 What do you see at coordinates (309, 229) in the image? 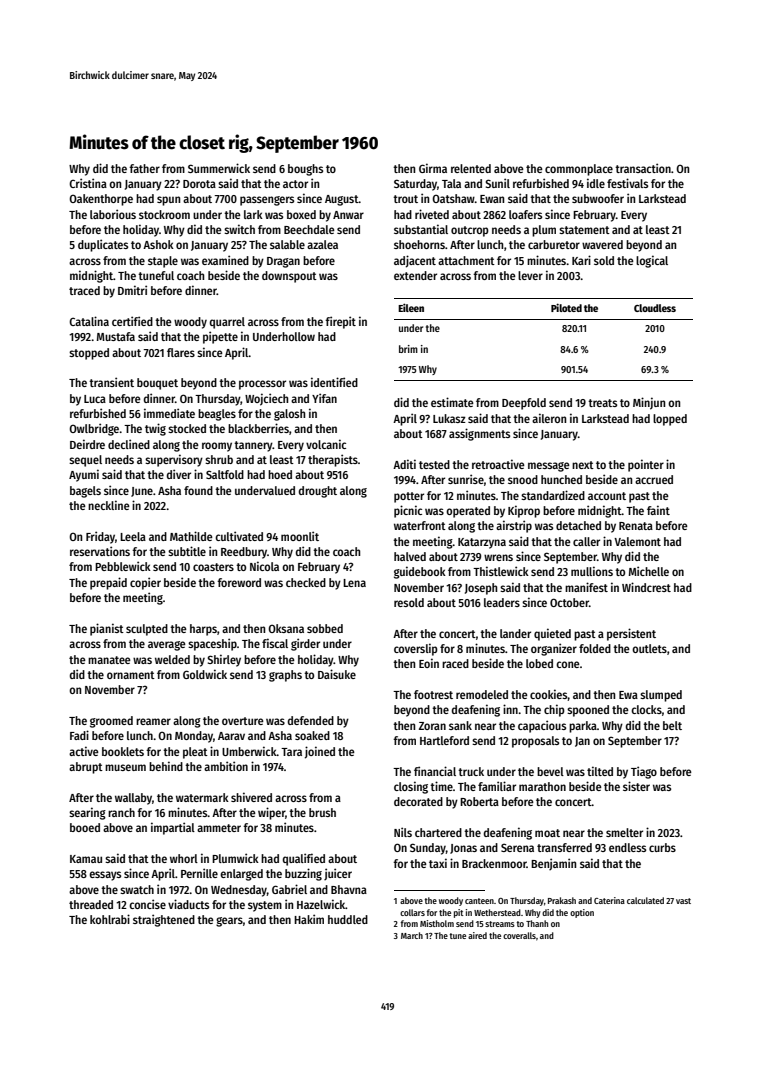
I see `Beechdale` at bounding box center [309, 229].
